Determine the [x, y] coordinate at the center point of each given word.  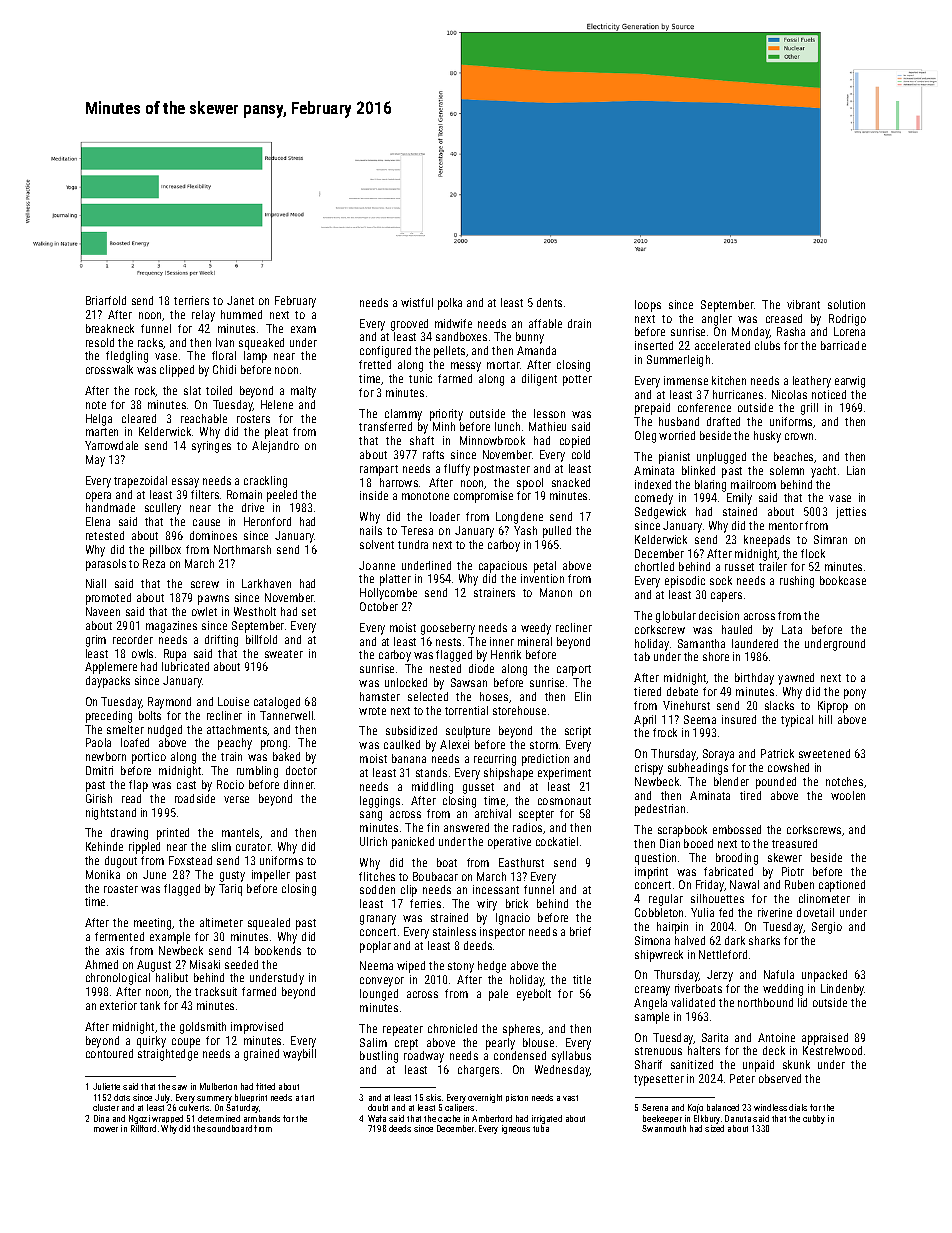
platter [395, 580]
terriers [191, 300]
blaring [710, 486]
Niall [96, 583]
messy [466, 367]
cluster [106, 1107]
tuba [541, 1128]
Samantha [701, 643]
